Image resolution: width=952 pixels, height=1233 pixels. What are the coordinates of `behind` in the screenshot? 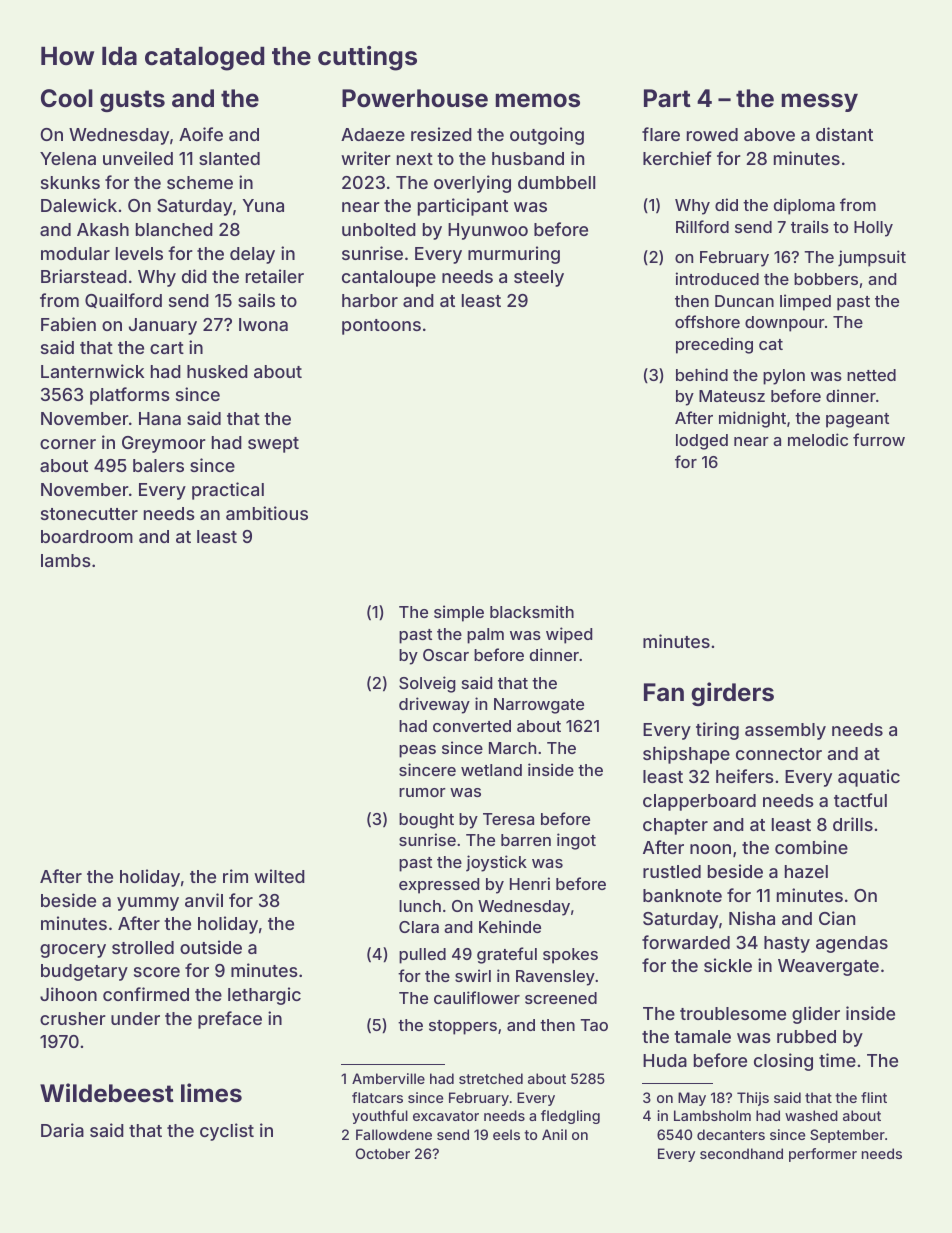 It's located at (702, 374).
